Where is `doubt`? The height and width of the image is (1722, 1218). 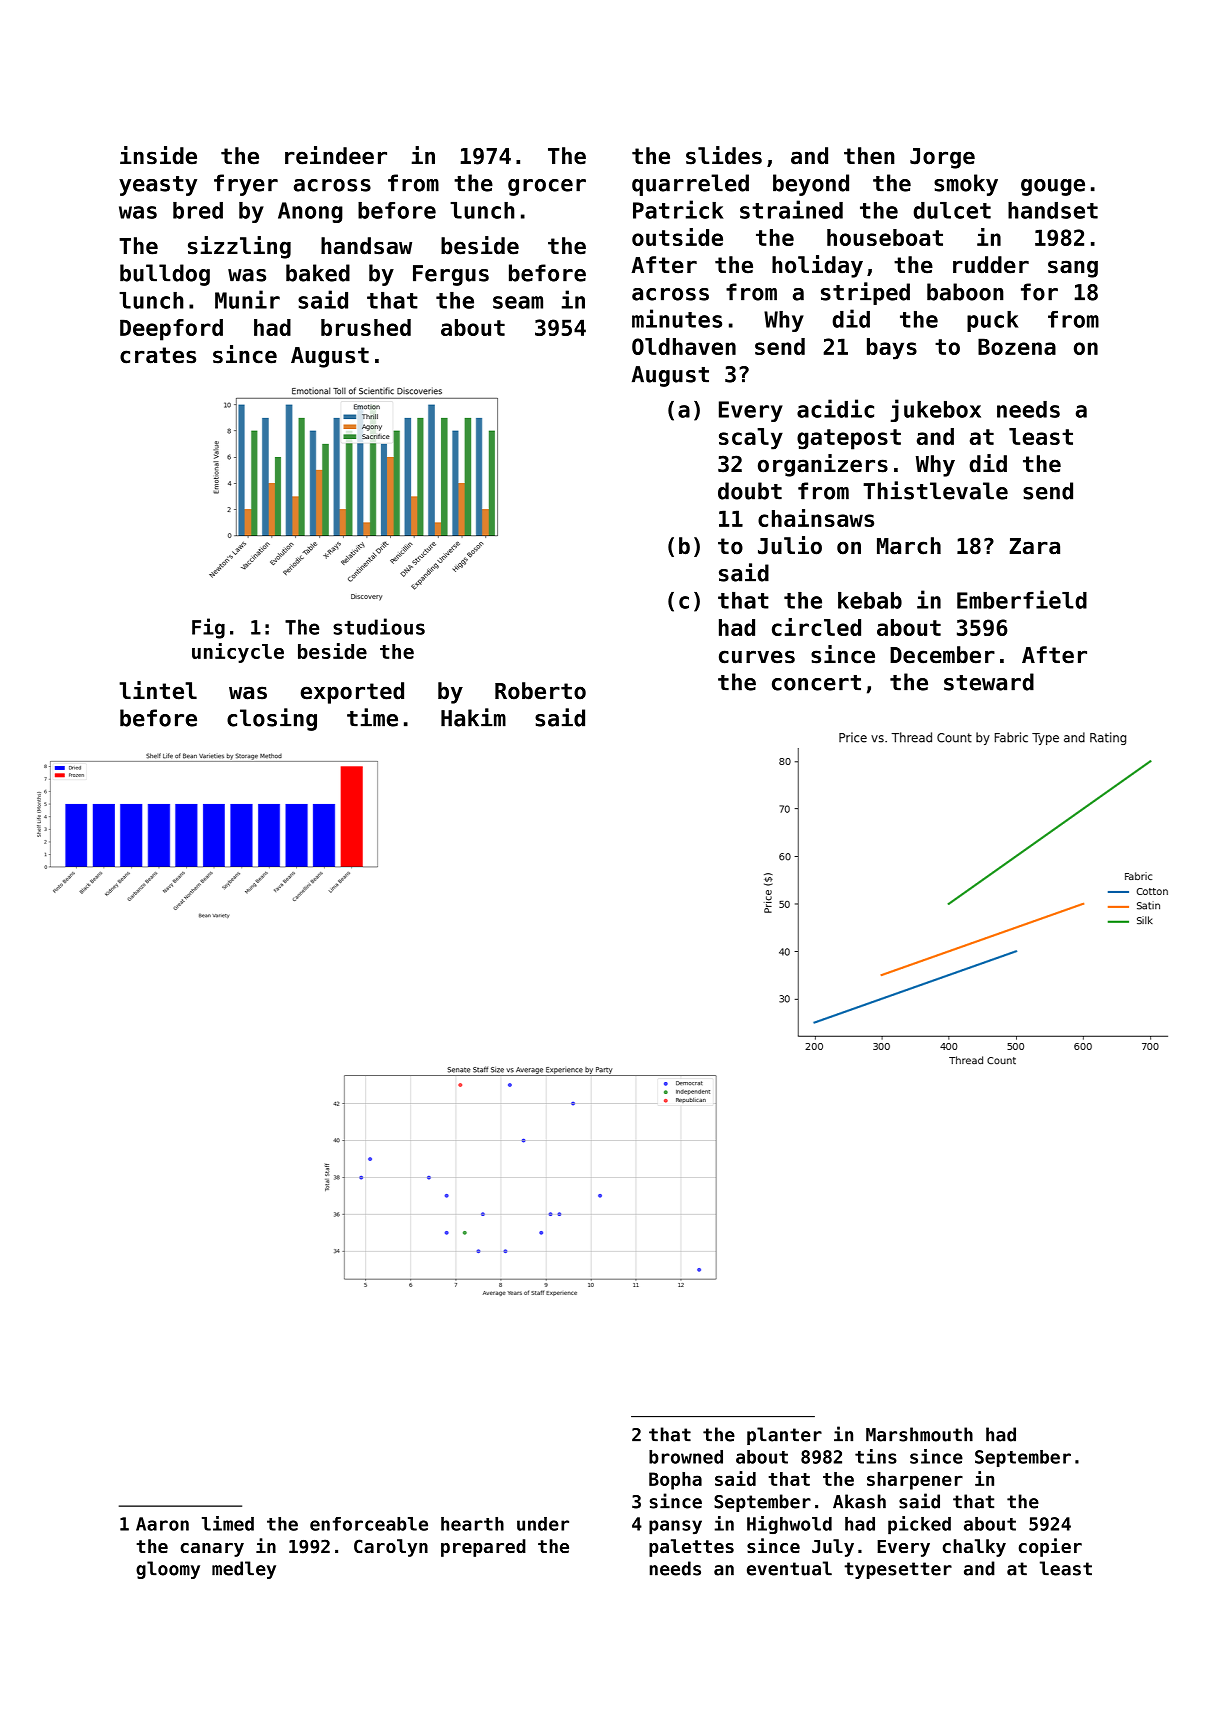
doubt is located at coordinates (750, 491).
